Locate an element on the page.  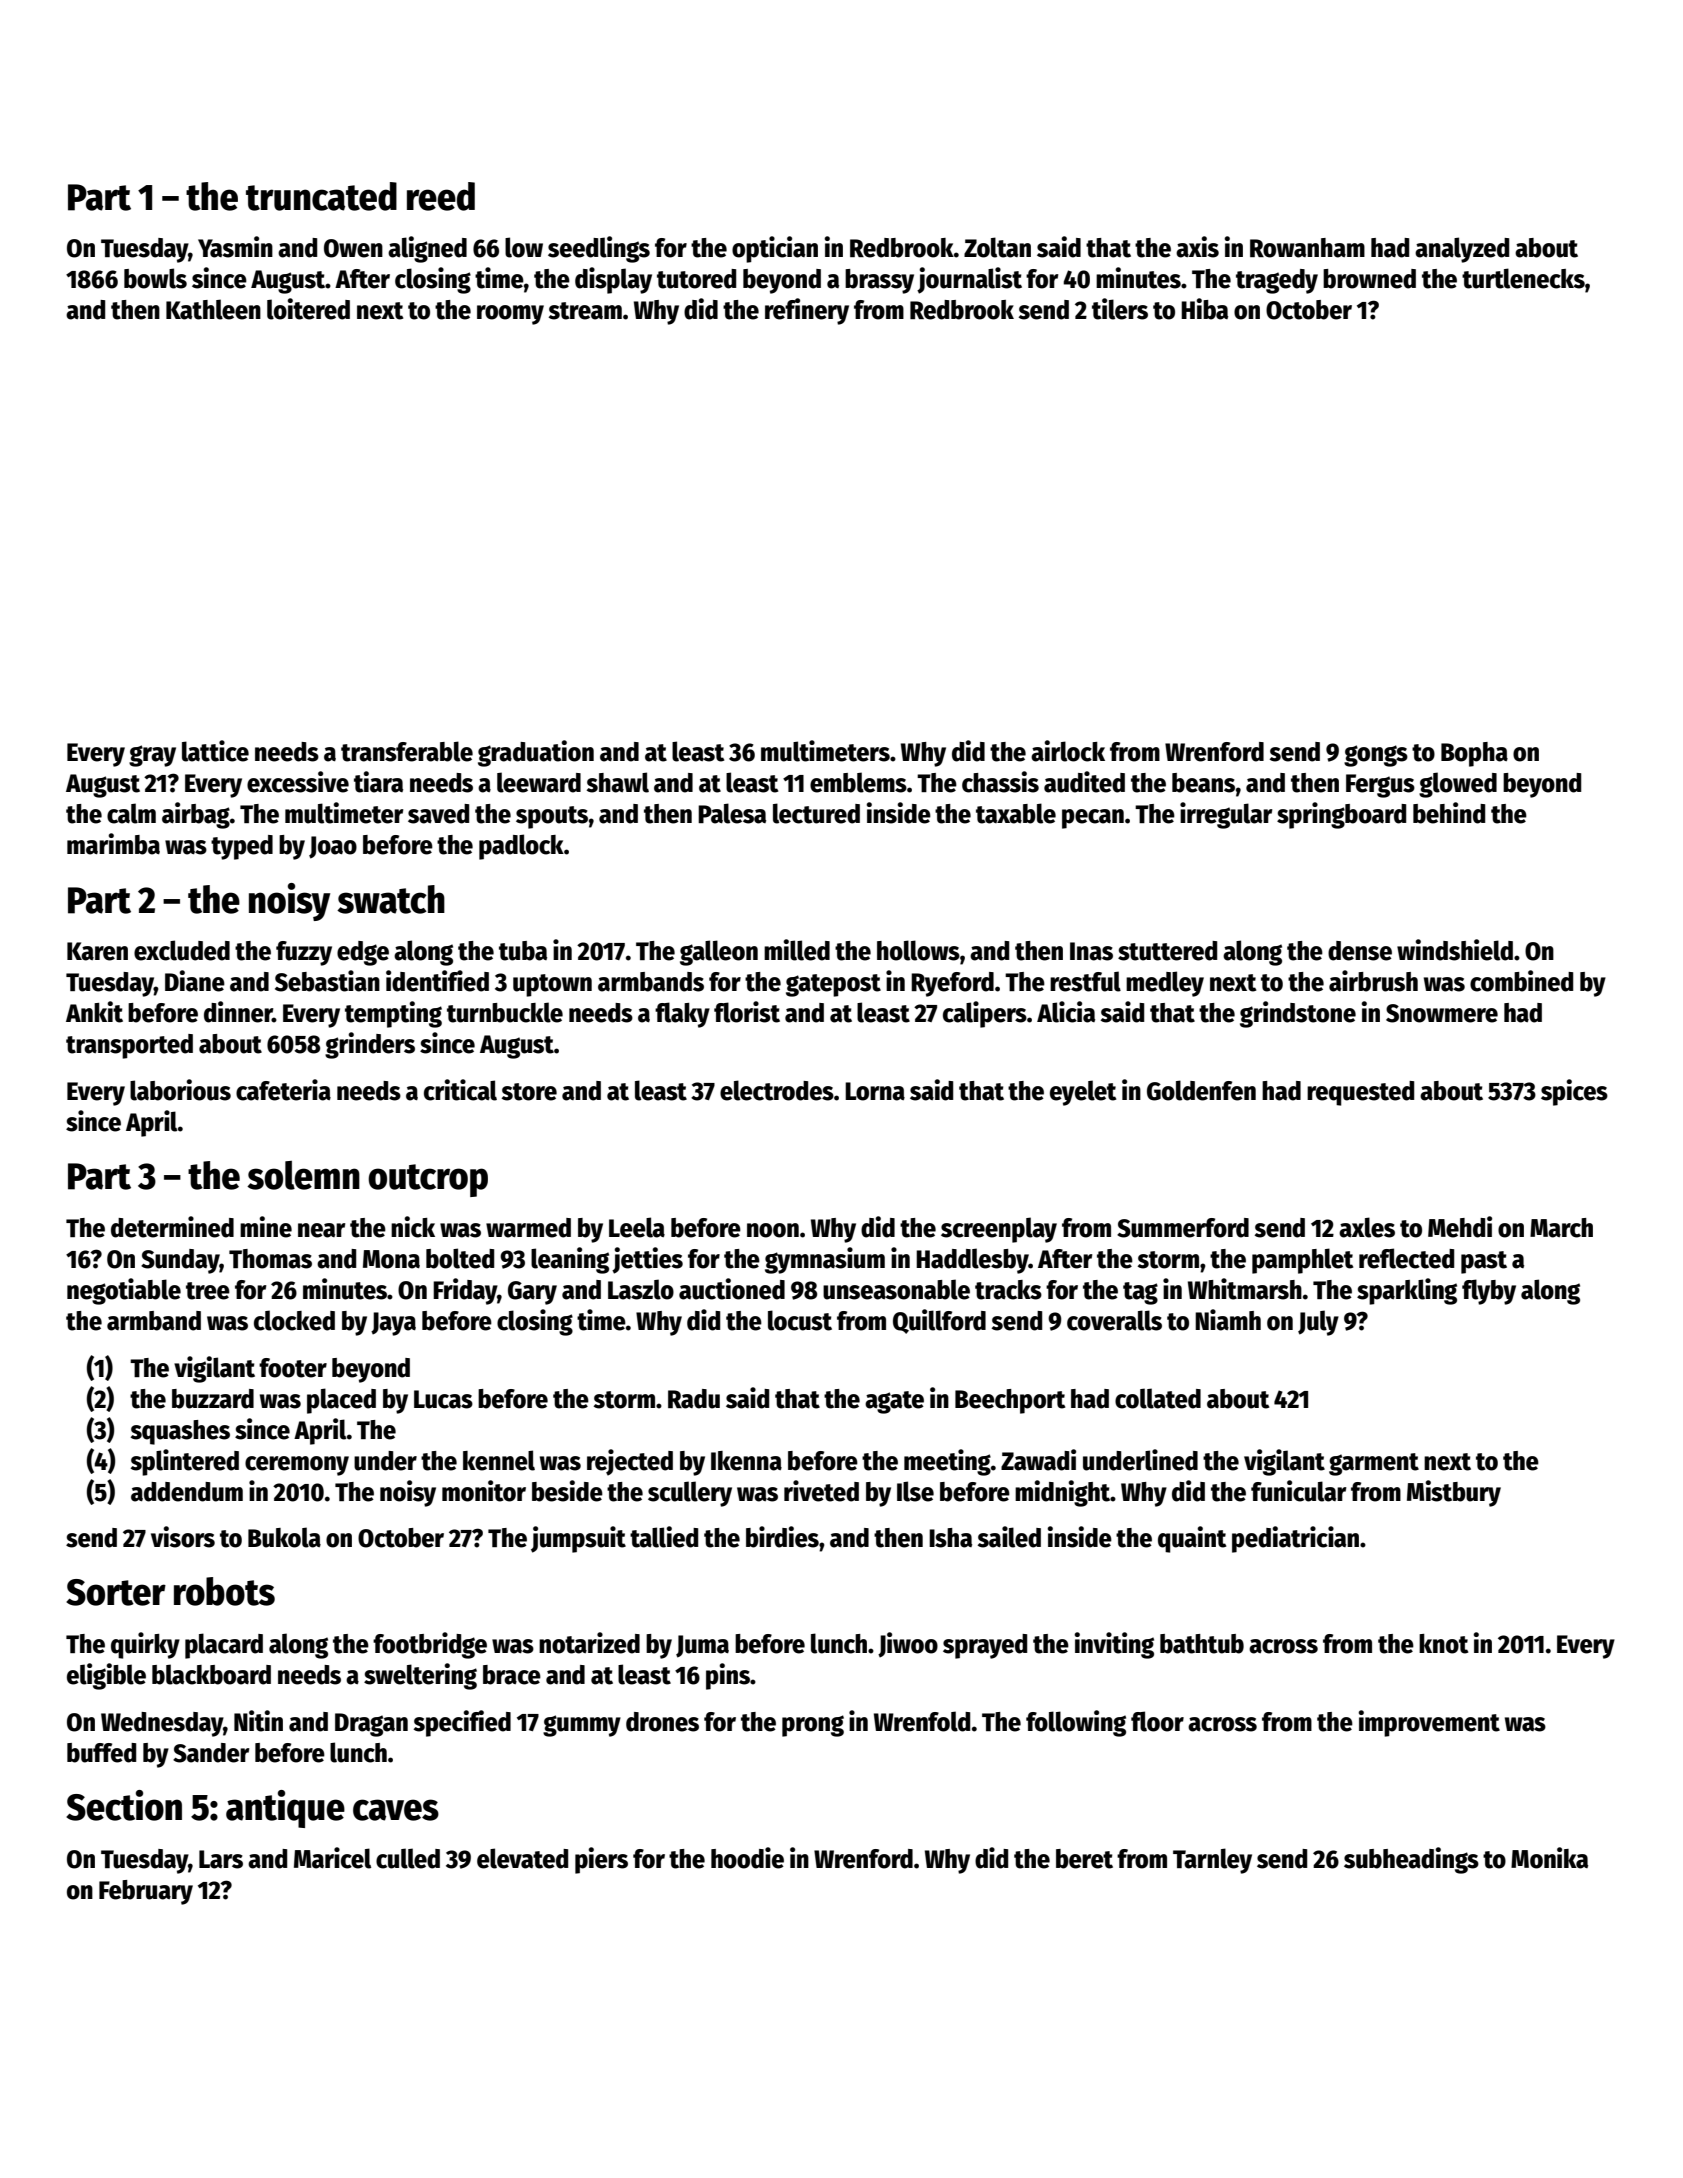
refinery is located at coordinates (807, 311).
